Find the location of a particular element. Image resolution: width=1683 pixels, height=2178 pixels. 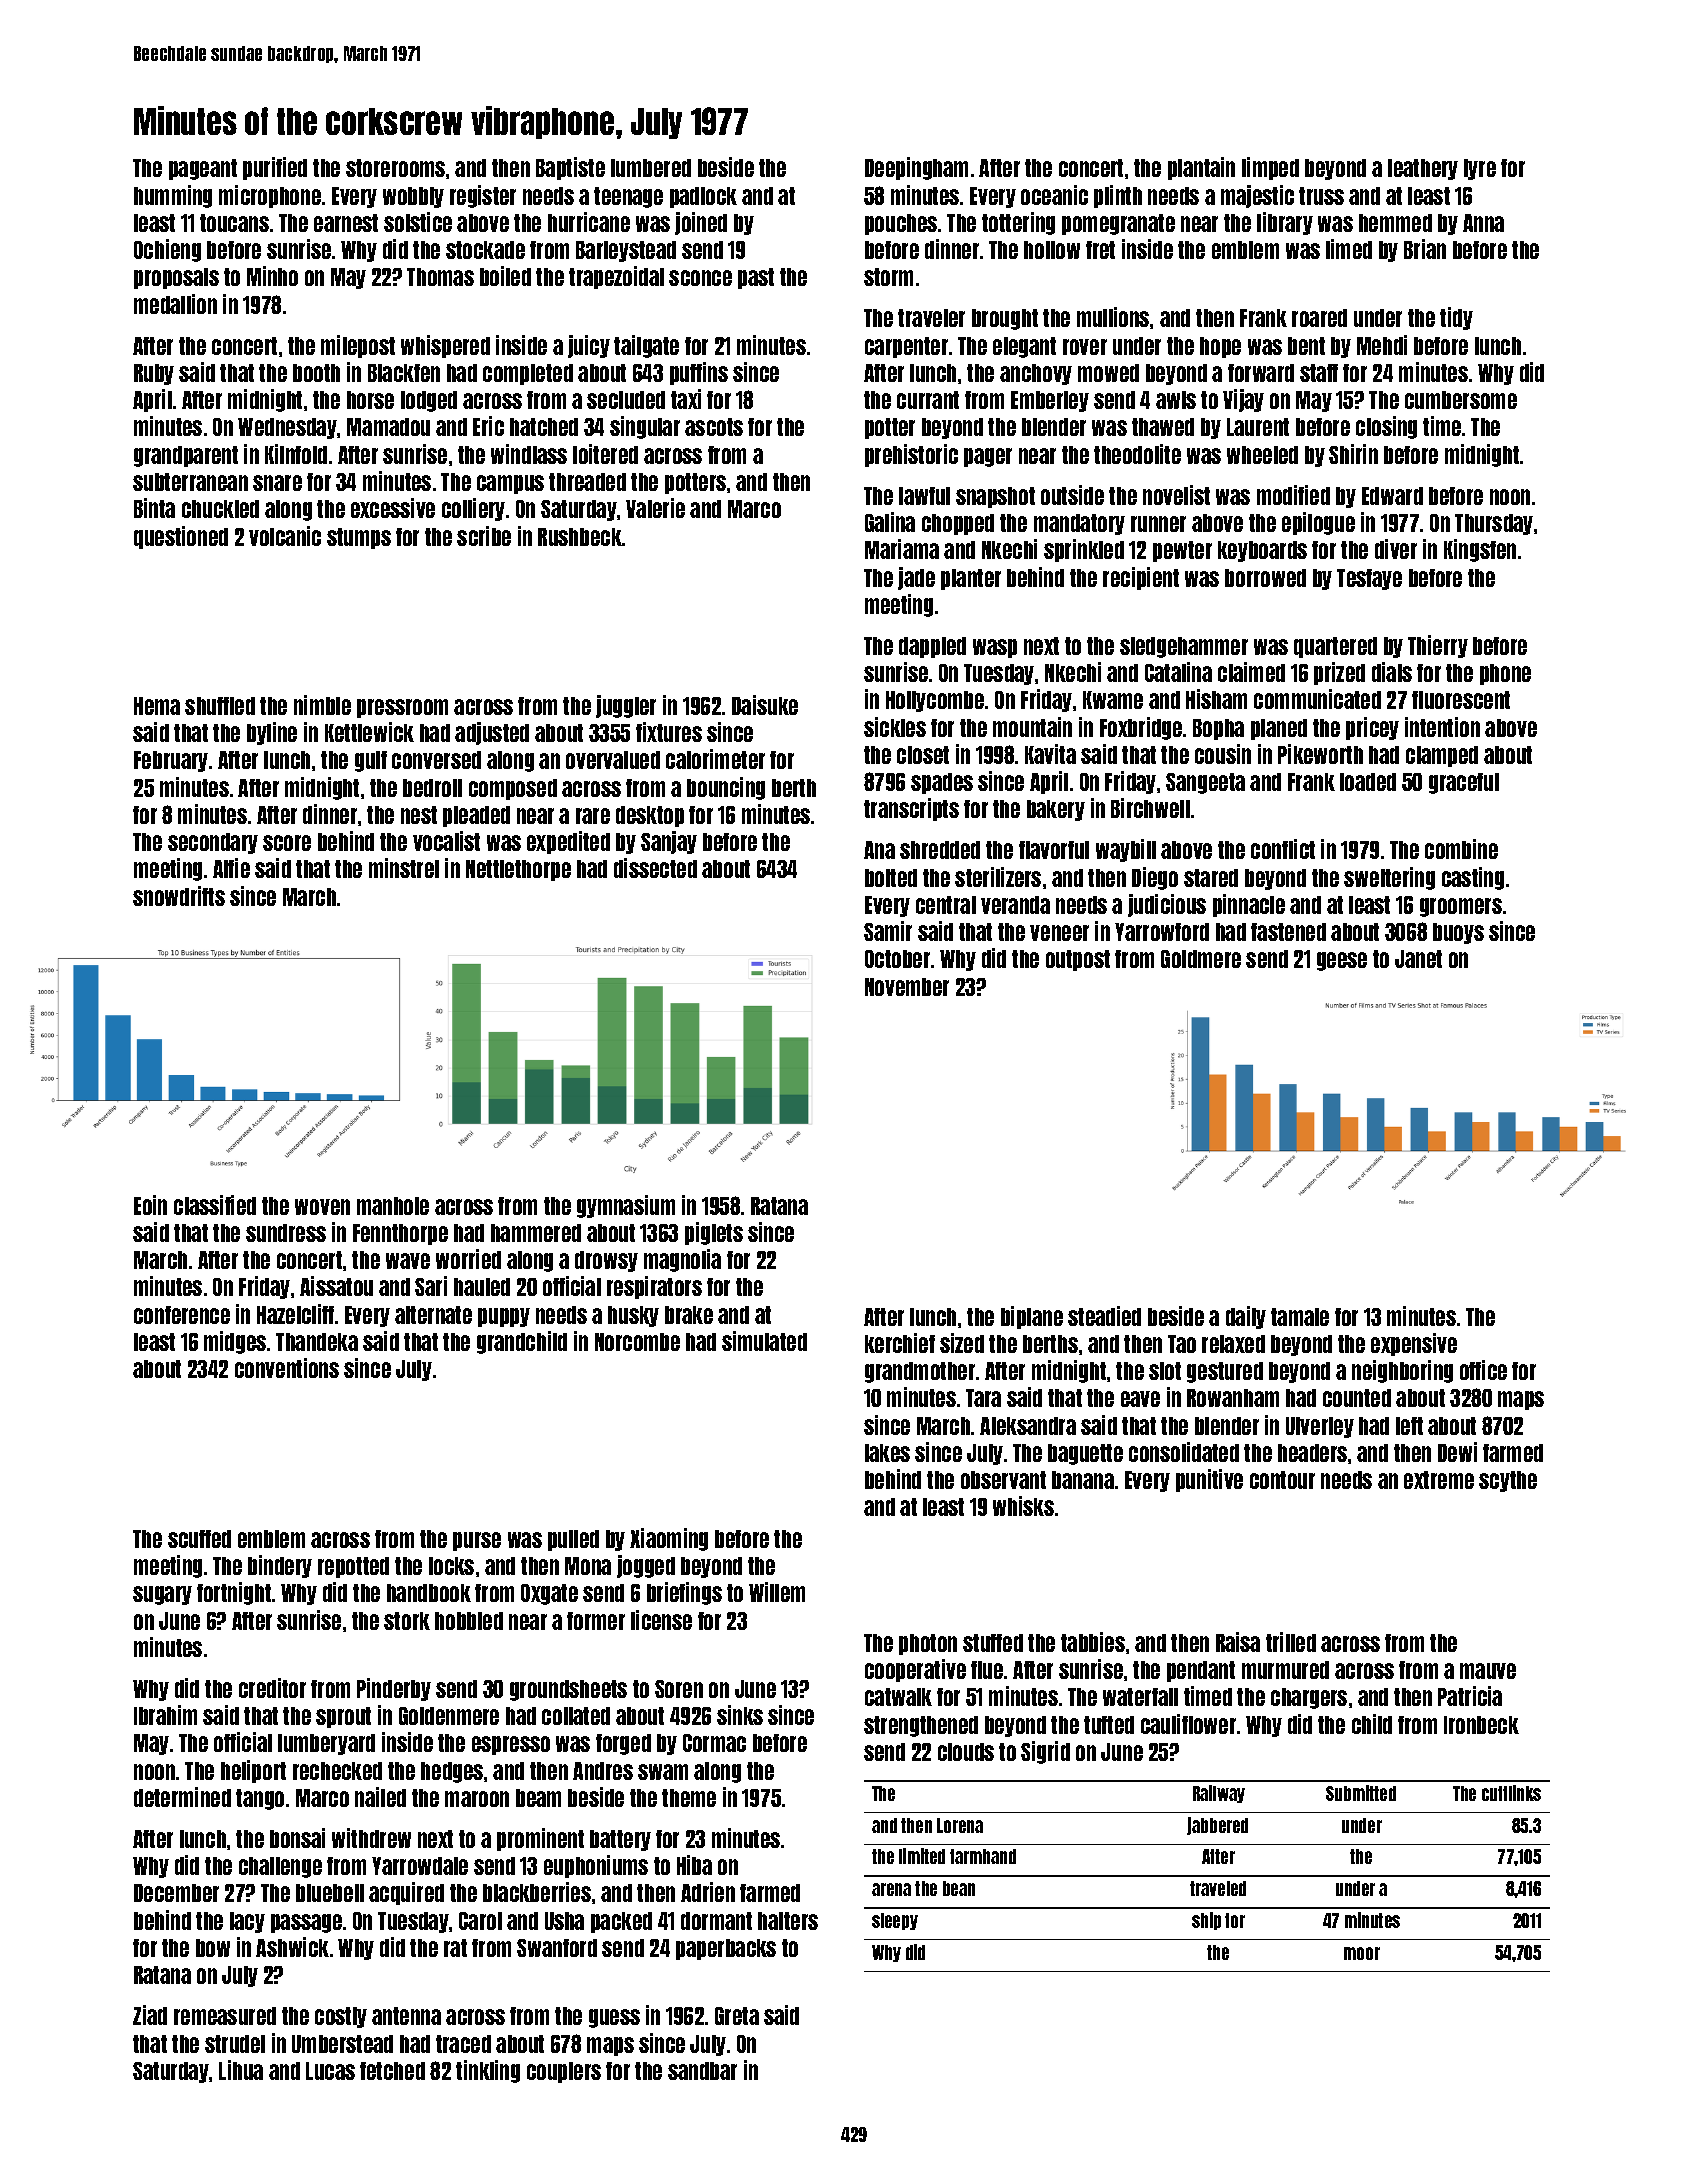

closing is located at coordinates (1386, 427).
